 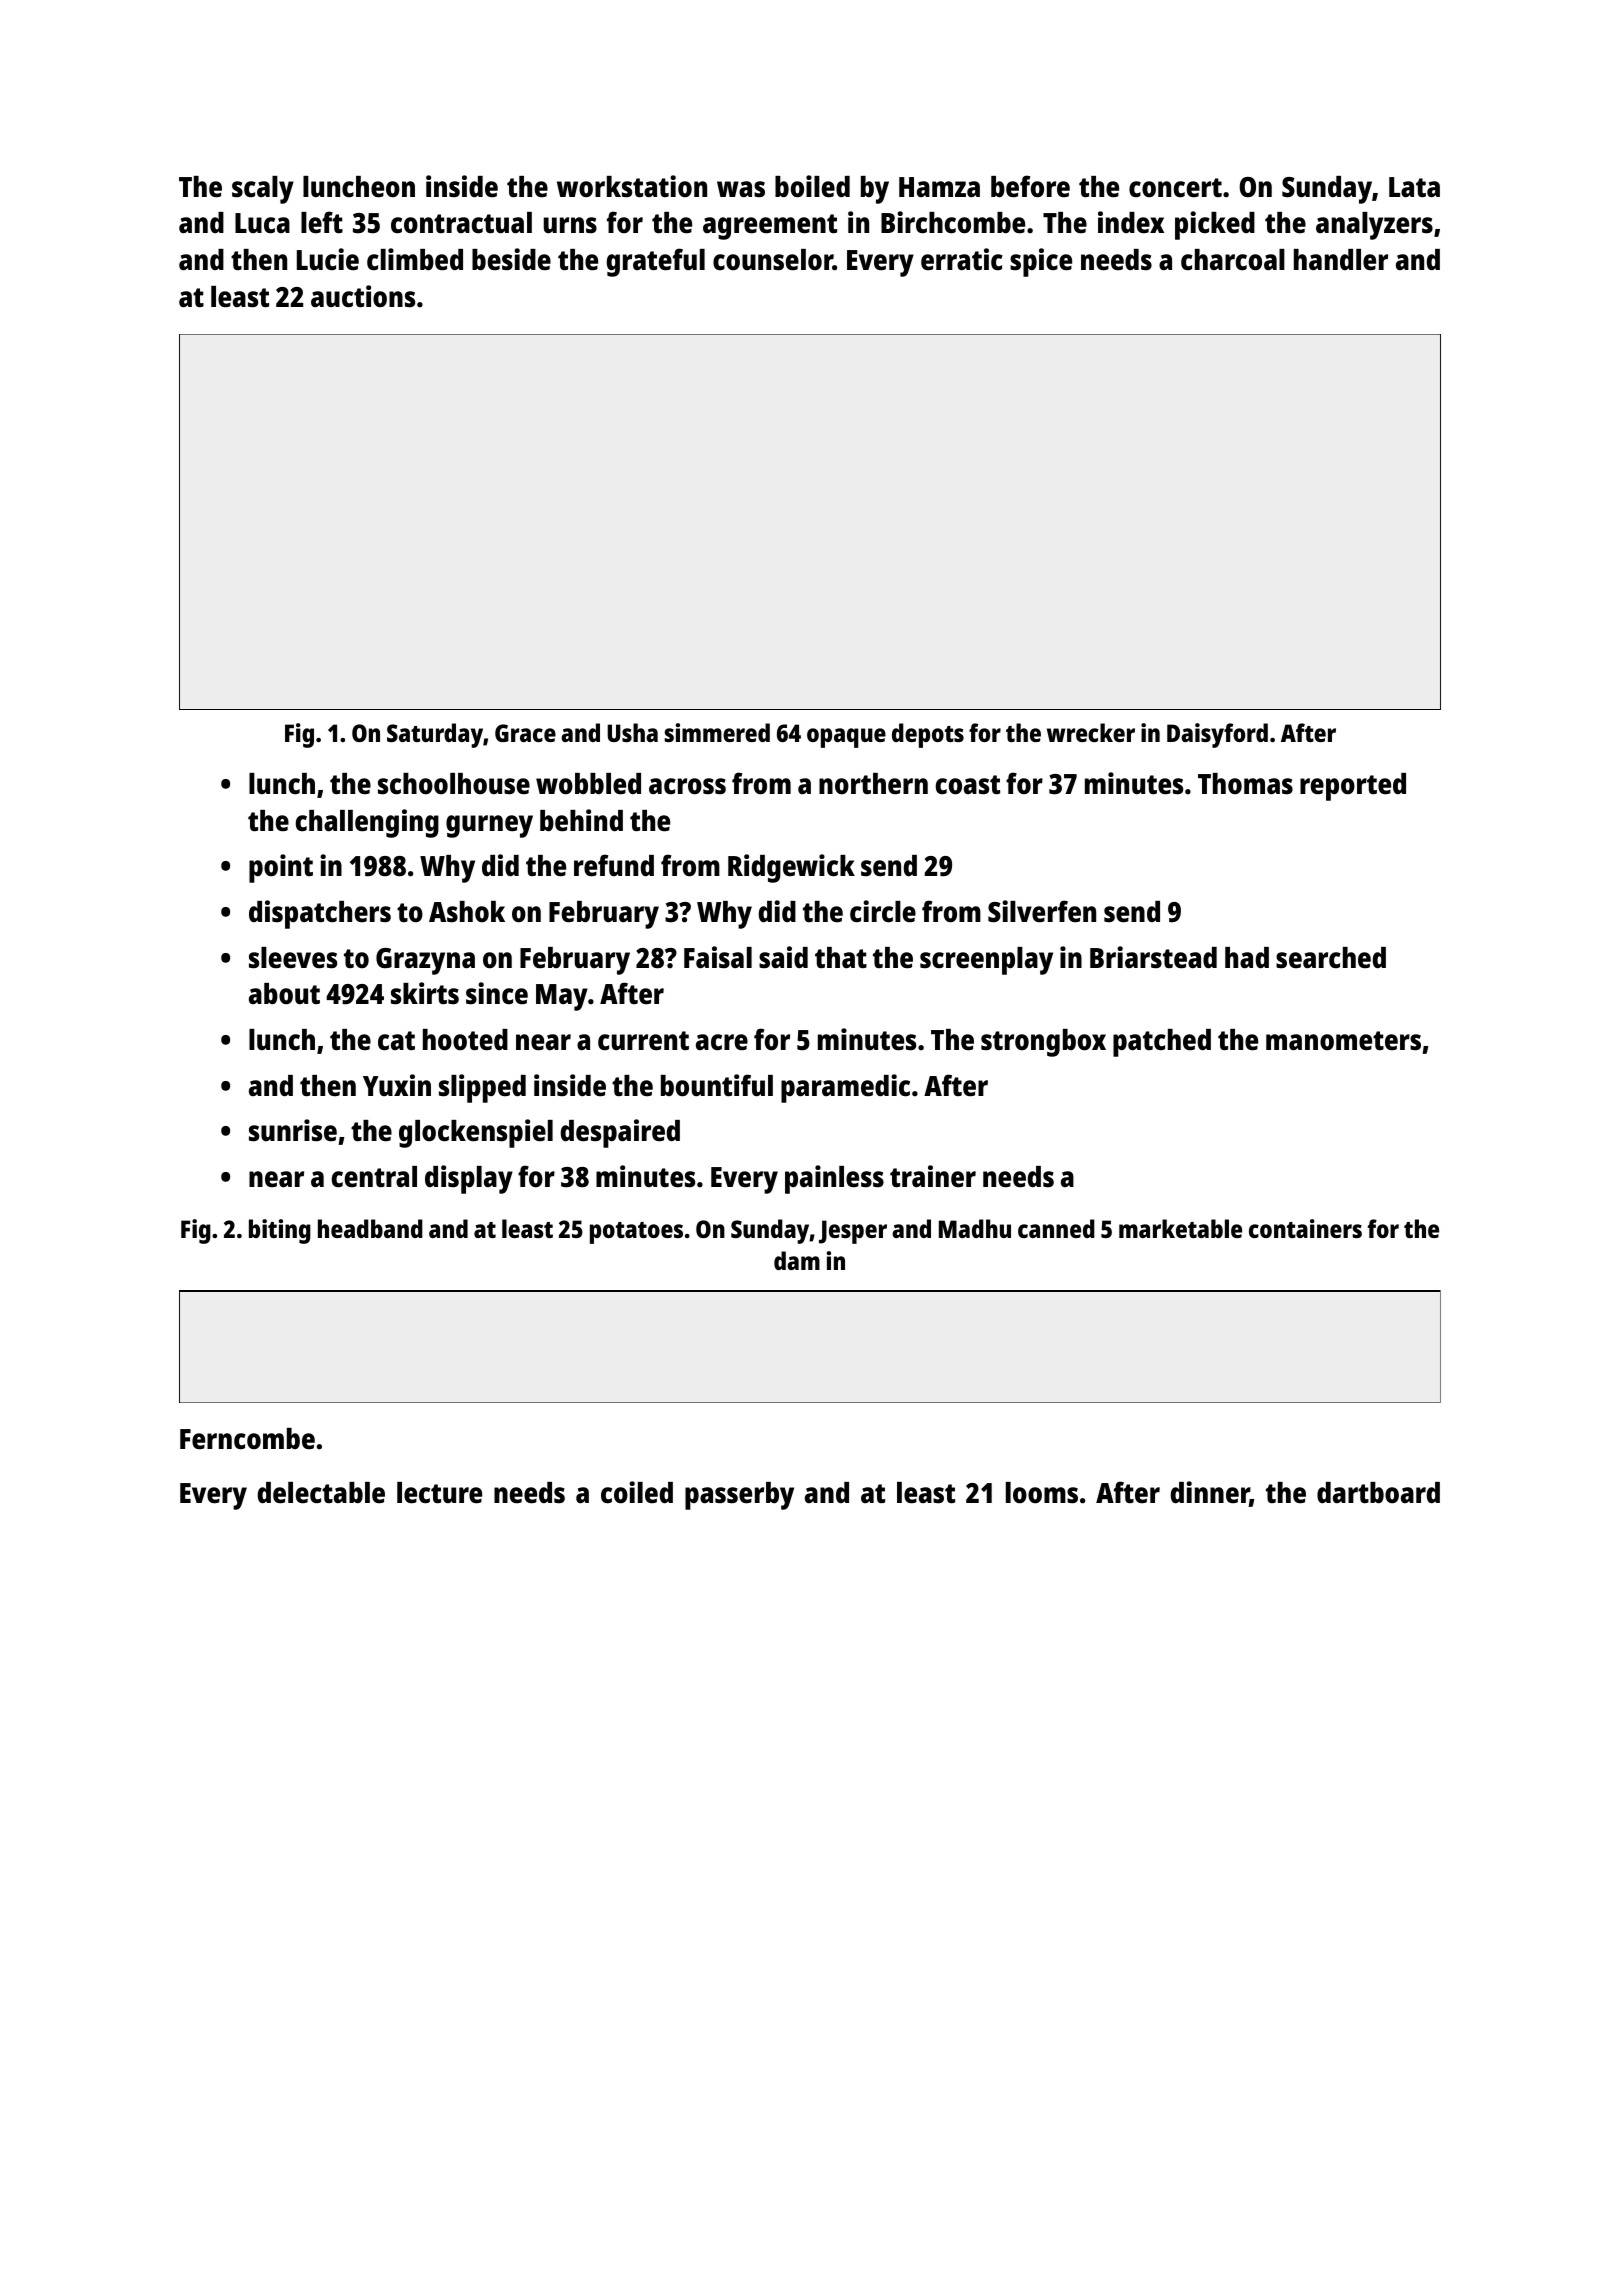 What do you see at coordinates (783, 957) in the image?
I see `said` at bounding box center [783, 957].
